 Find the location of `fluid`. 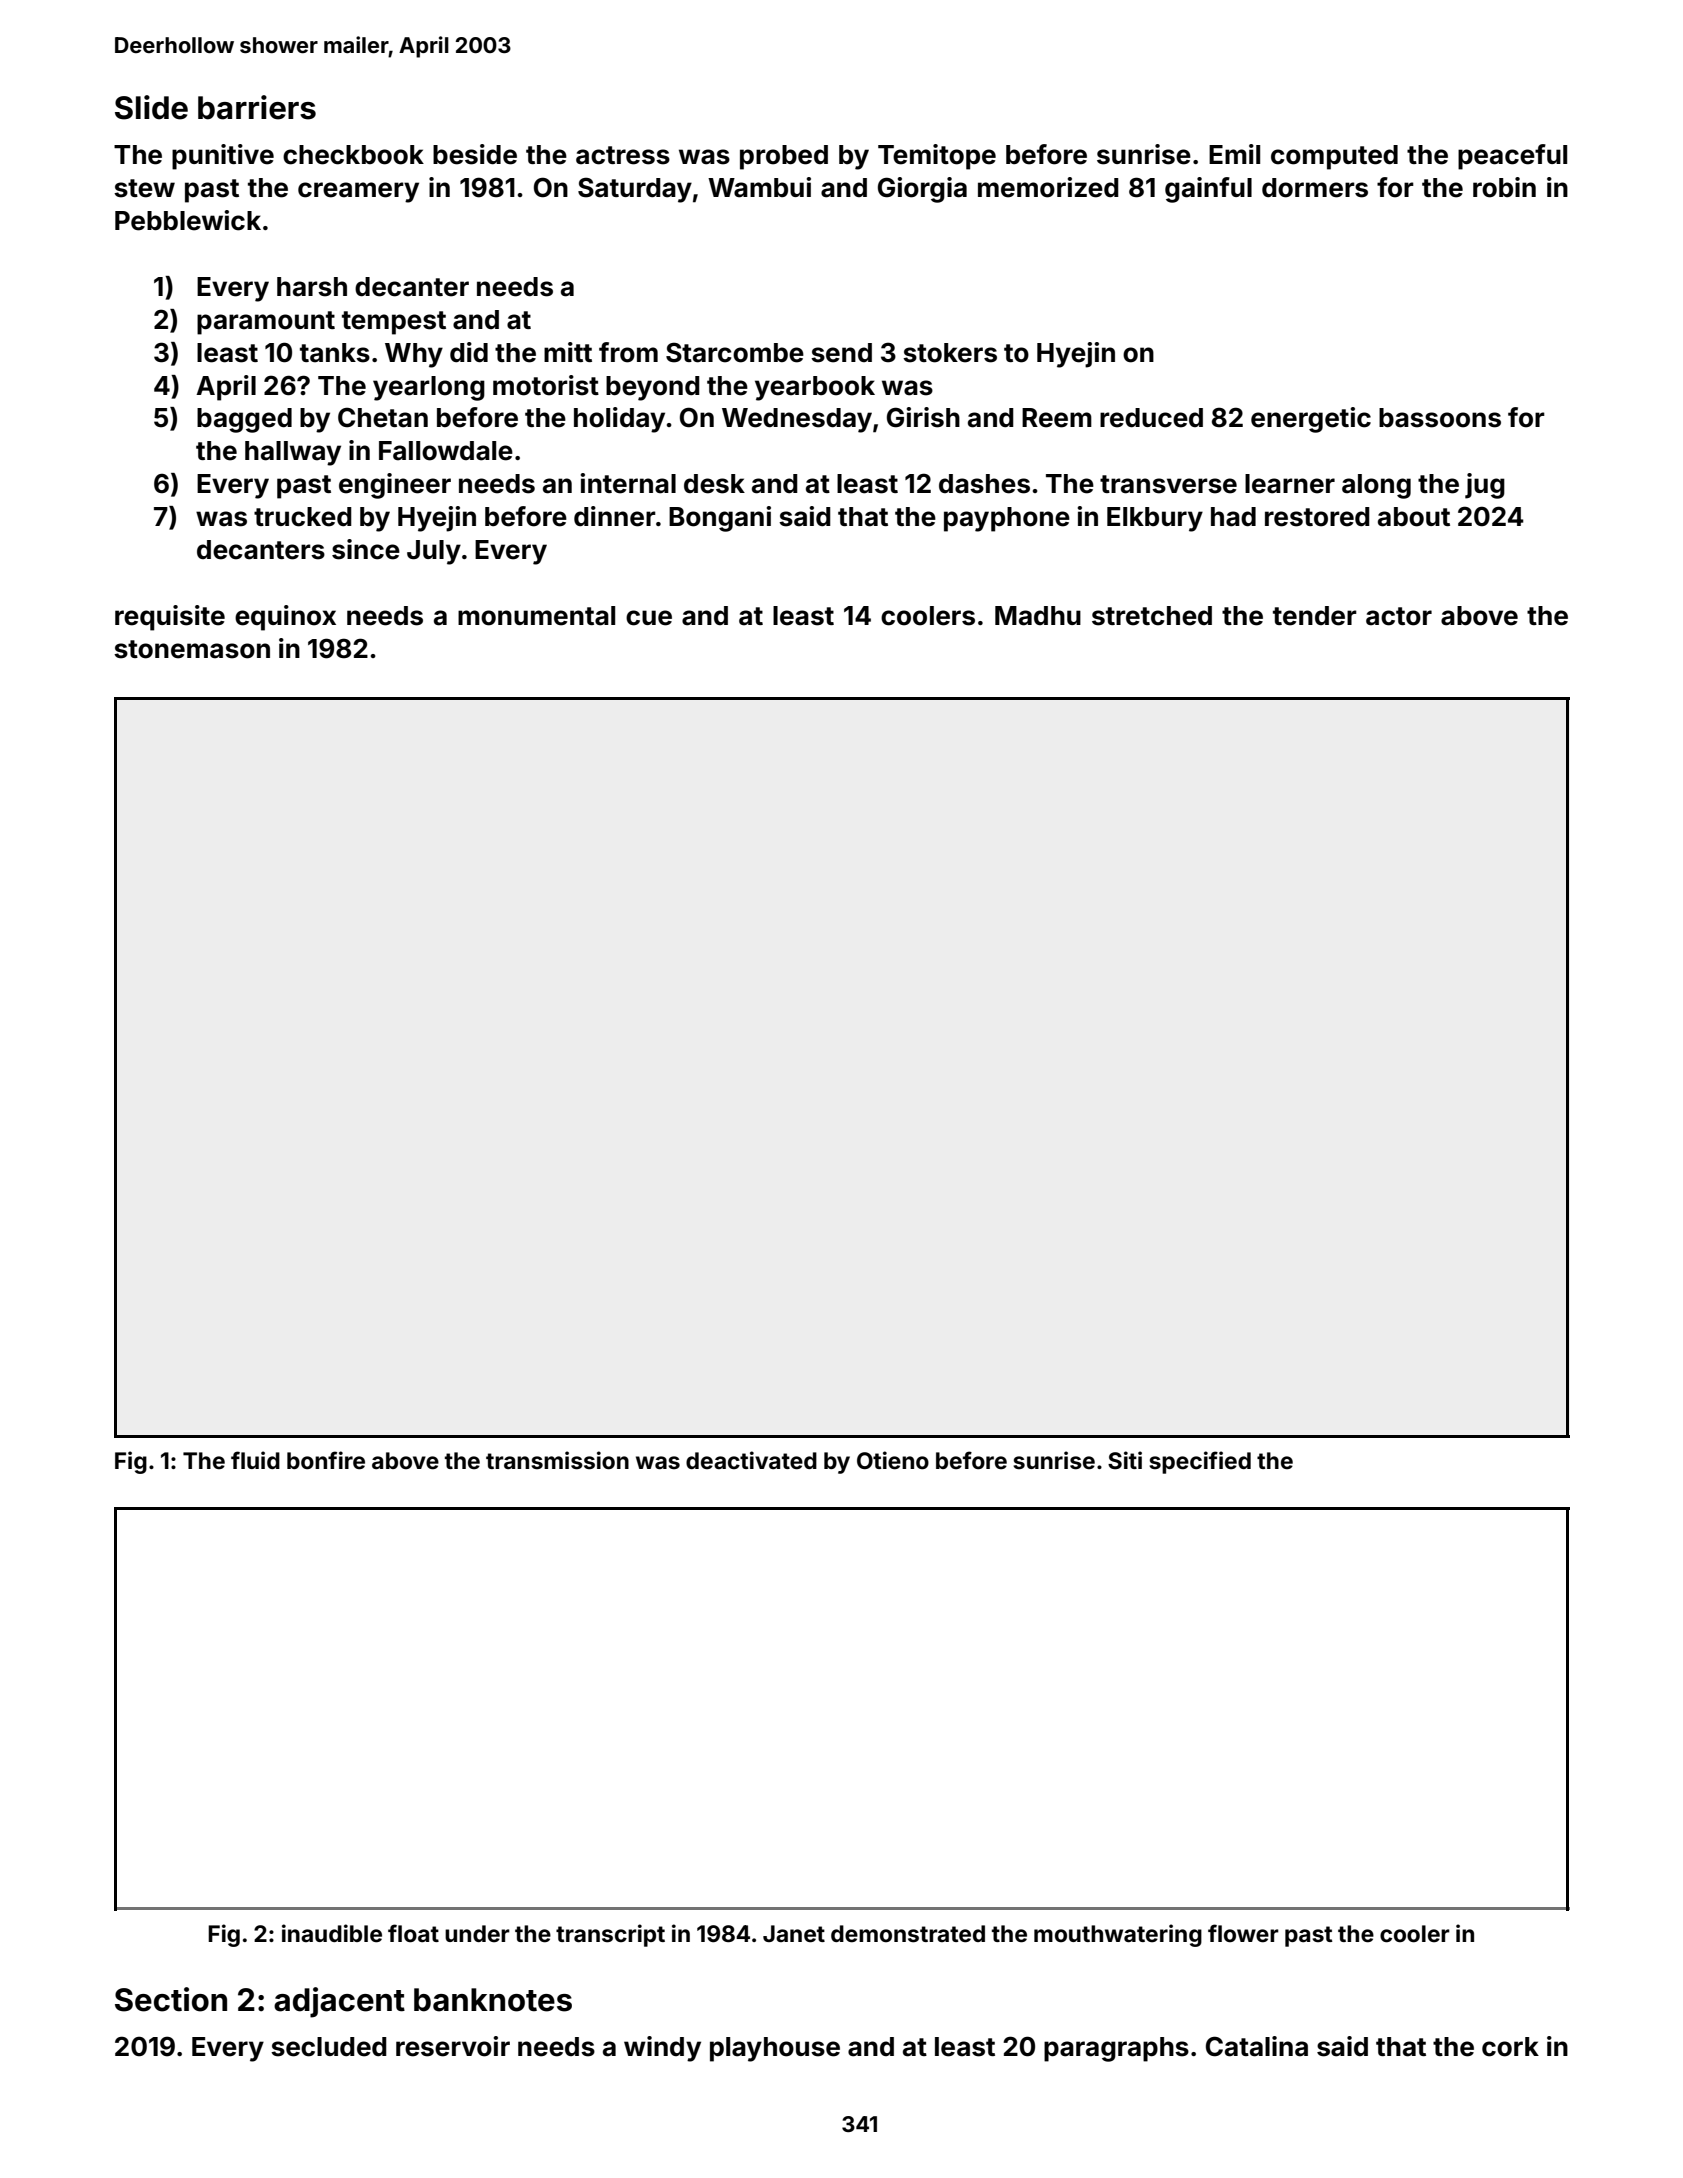

fluid is located at coordinates (255, 1460).
